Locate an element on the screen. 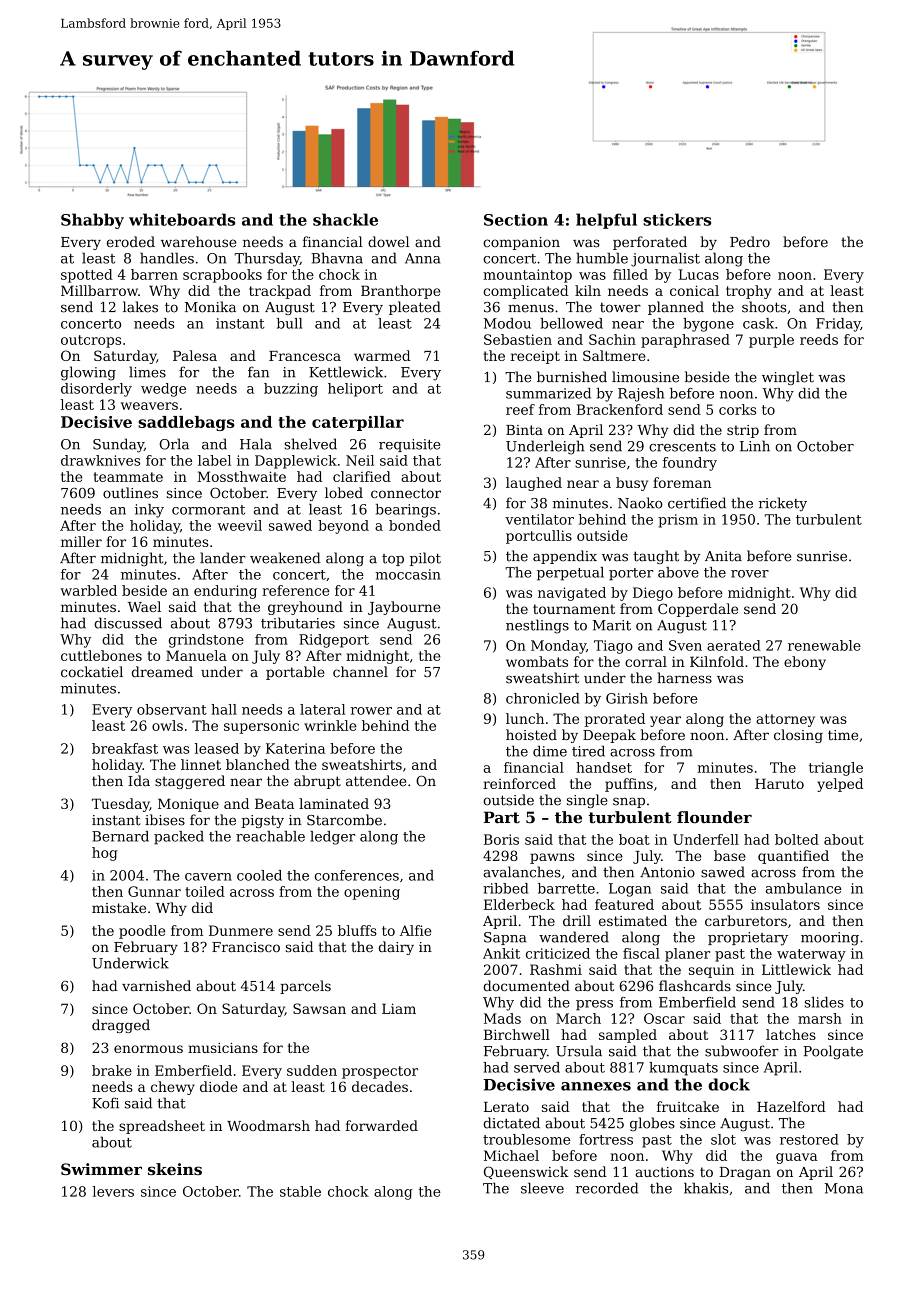 The width and height of the screenshot is (924, 1314). chewy is located at coordinates (173, 1088).
